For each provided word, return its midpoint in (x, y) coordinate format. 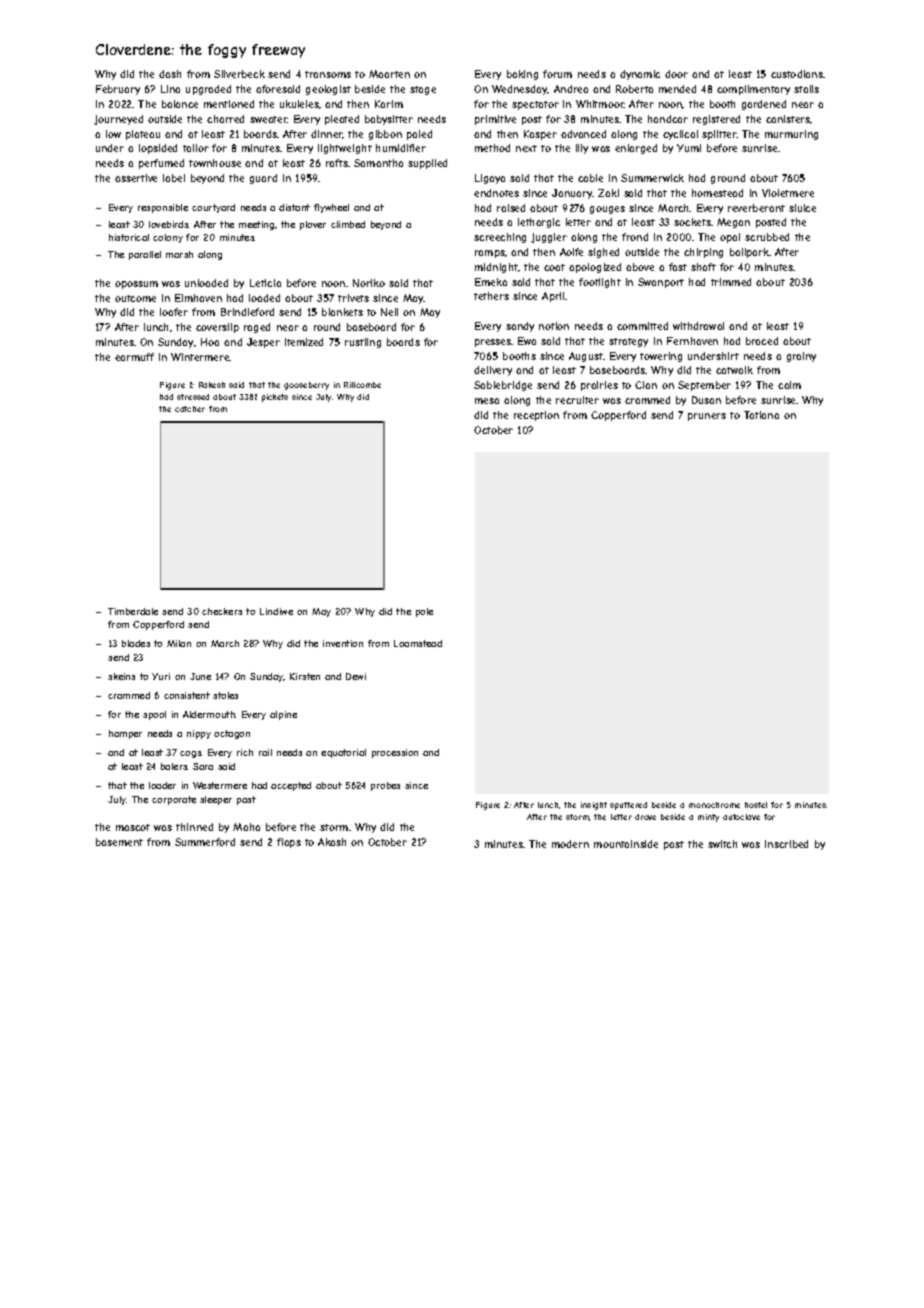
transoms (328, 74)
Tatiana (761, 415)
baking (522, 75)
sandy (520, 327)
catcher (190, 409)
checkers (222, 611)
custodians (797, 74)
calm (789, 385)
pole (424, 612)
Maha (246, 827)
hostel (756, 805)
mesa (487, 401)
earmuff (134, 357)
